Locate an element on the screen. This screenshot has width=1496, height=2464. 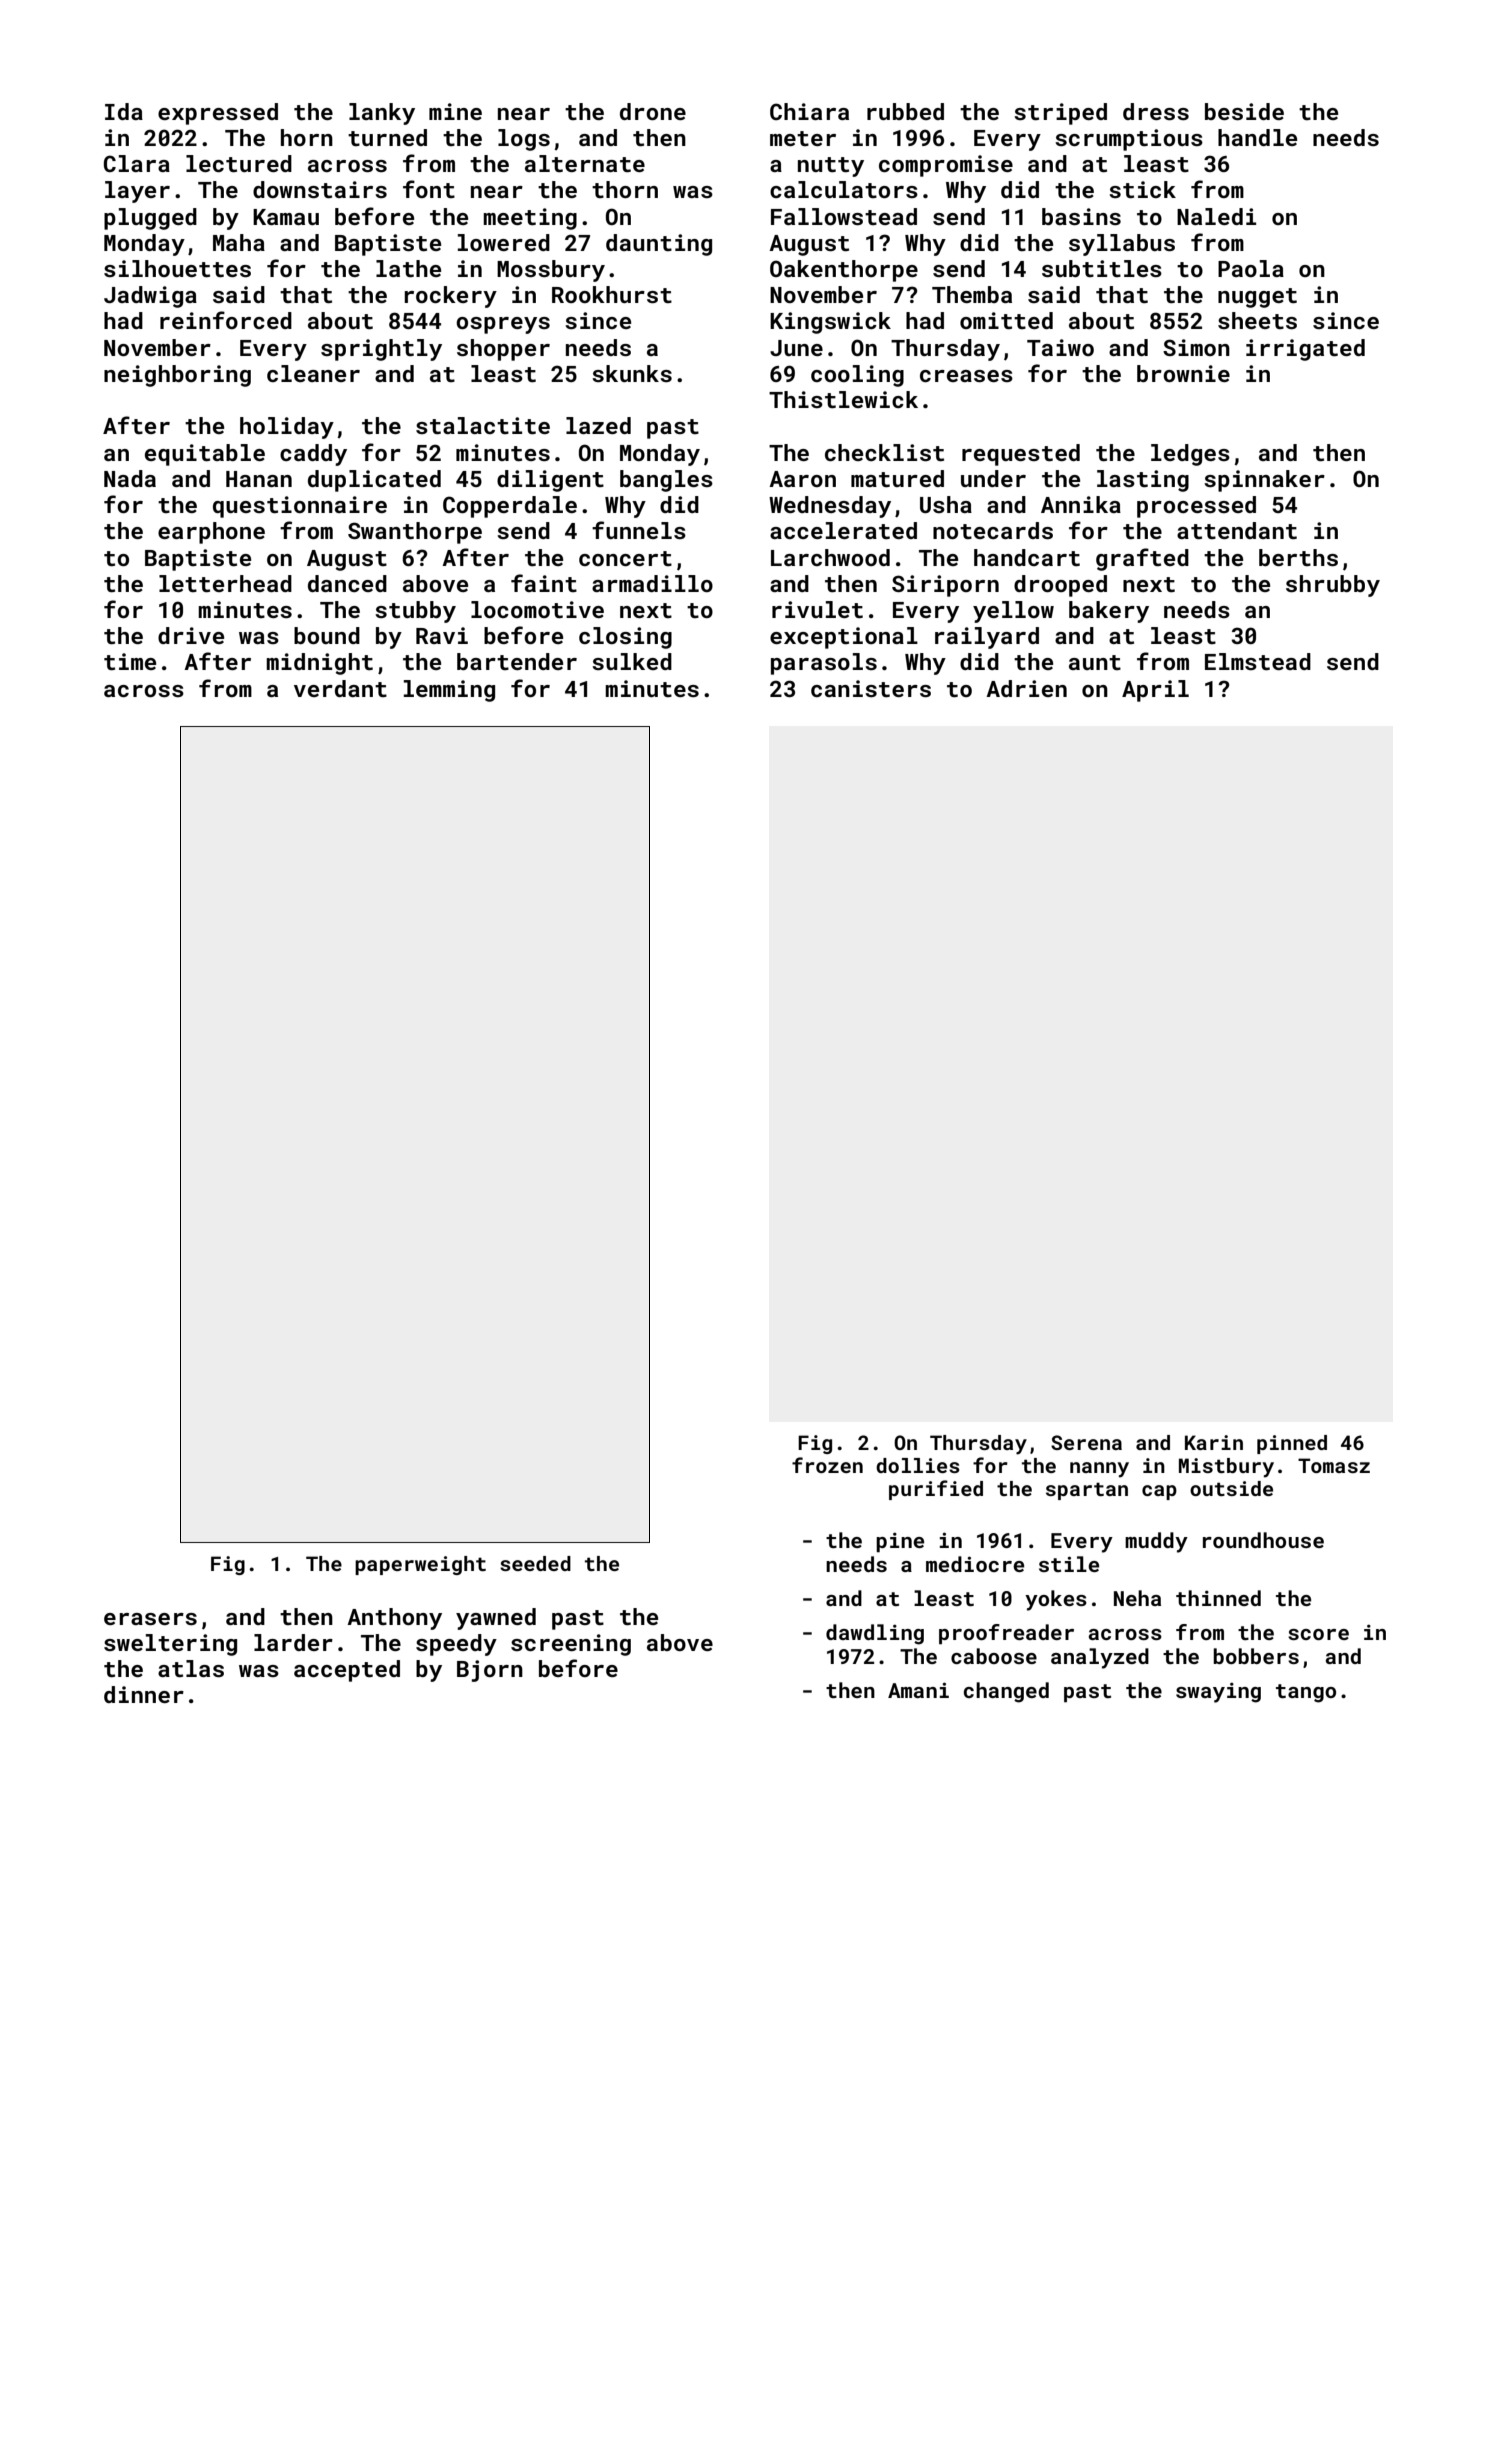
canisters is located at coordinates (871, 688).
